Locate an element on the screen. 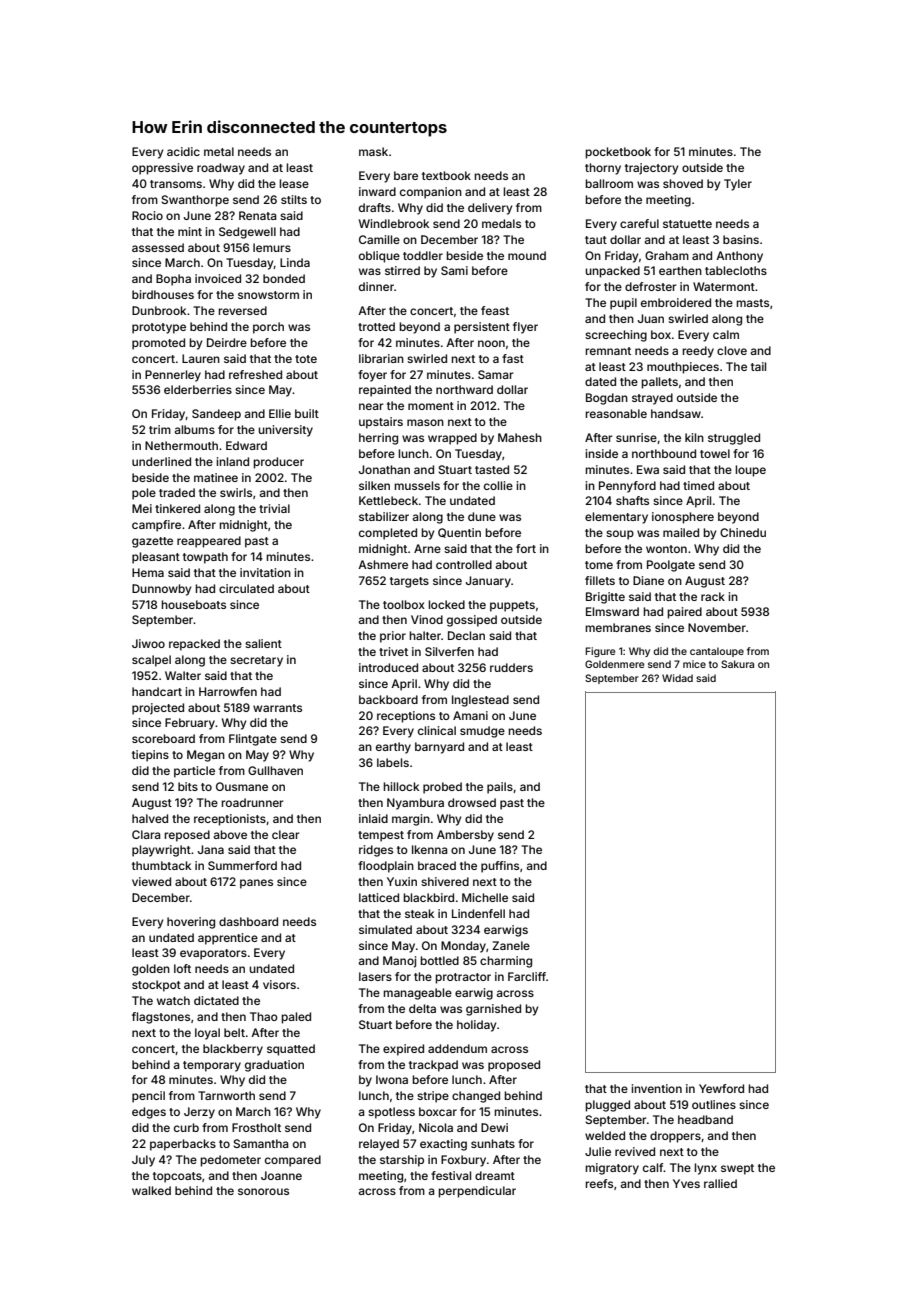 The image size is (908, 1316). Farcliff is located at coordinates (527, 976).
